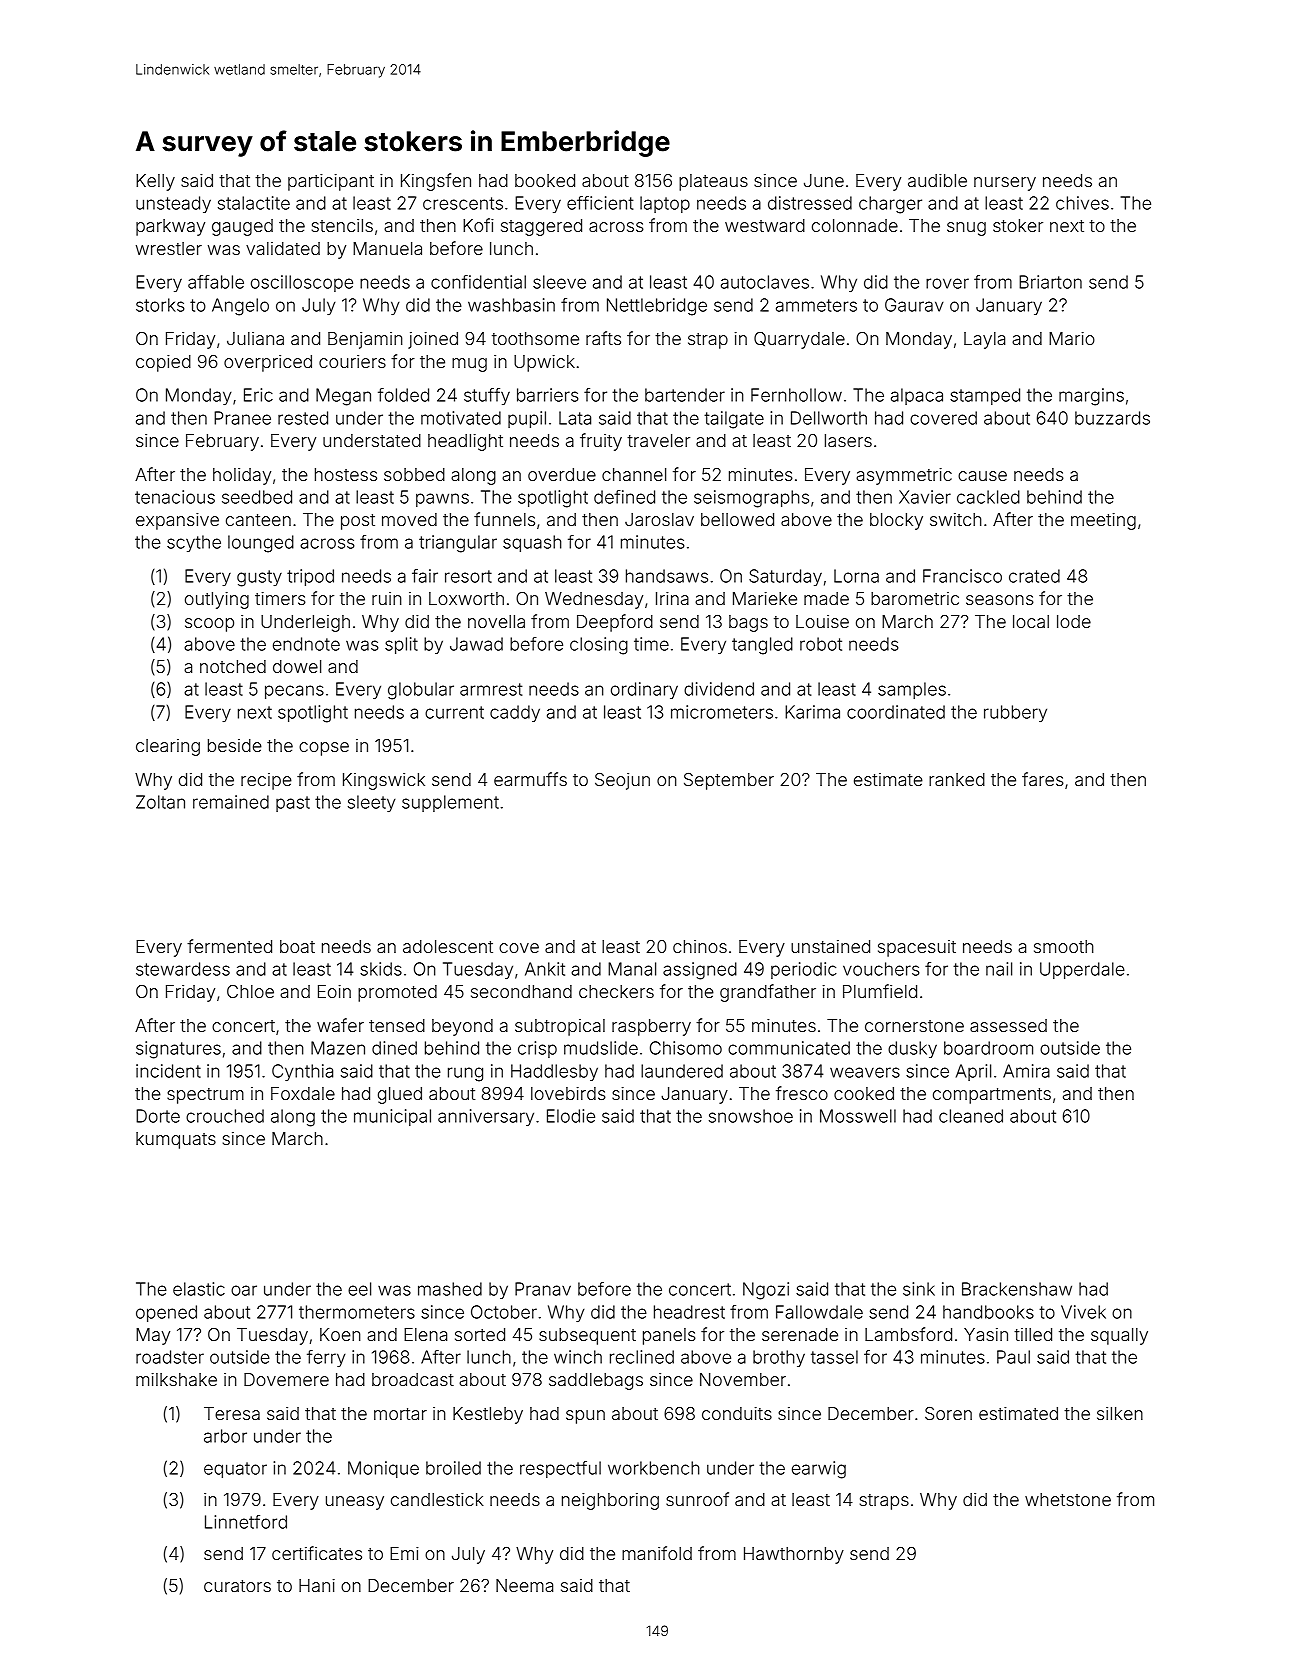  Describe the element at coordinates (984, 340) in the screenshot. I see `Layla` at that location.
